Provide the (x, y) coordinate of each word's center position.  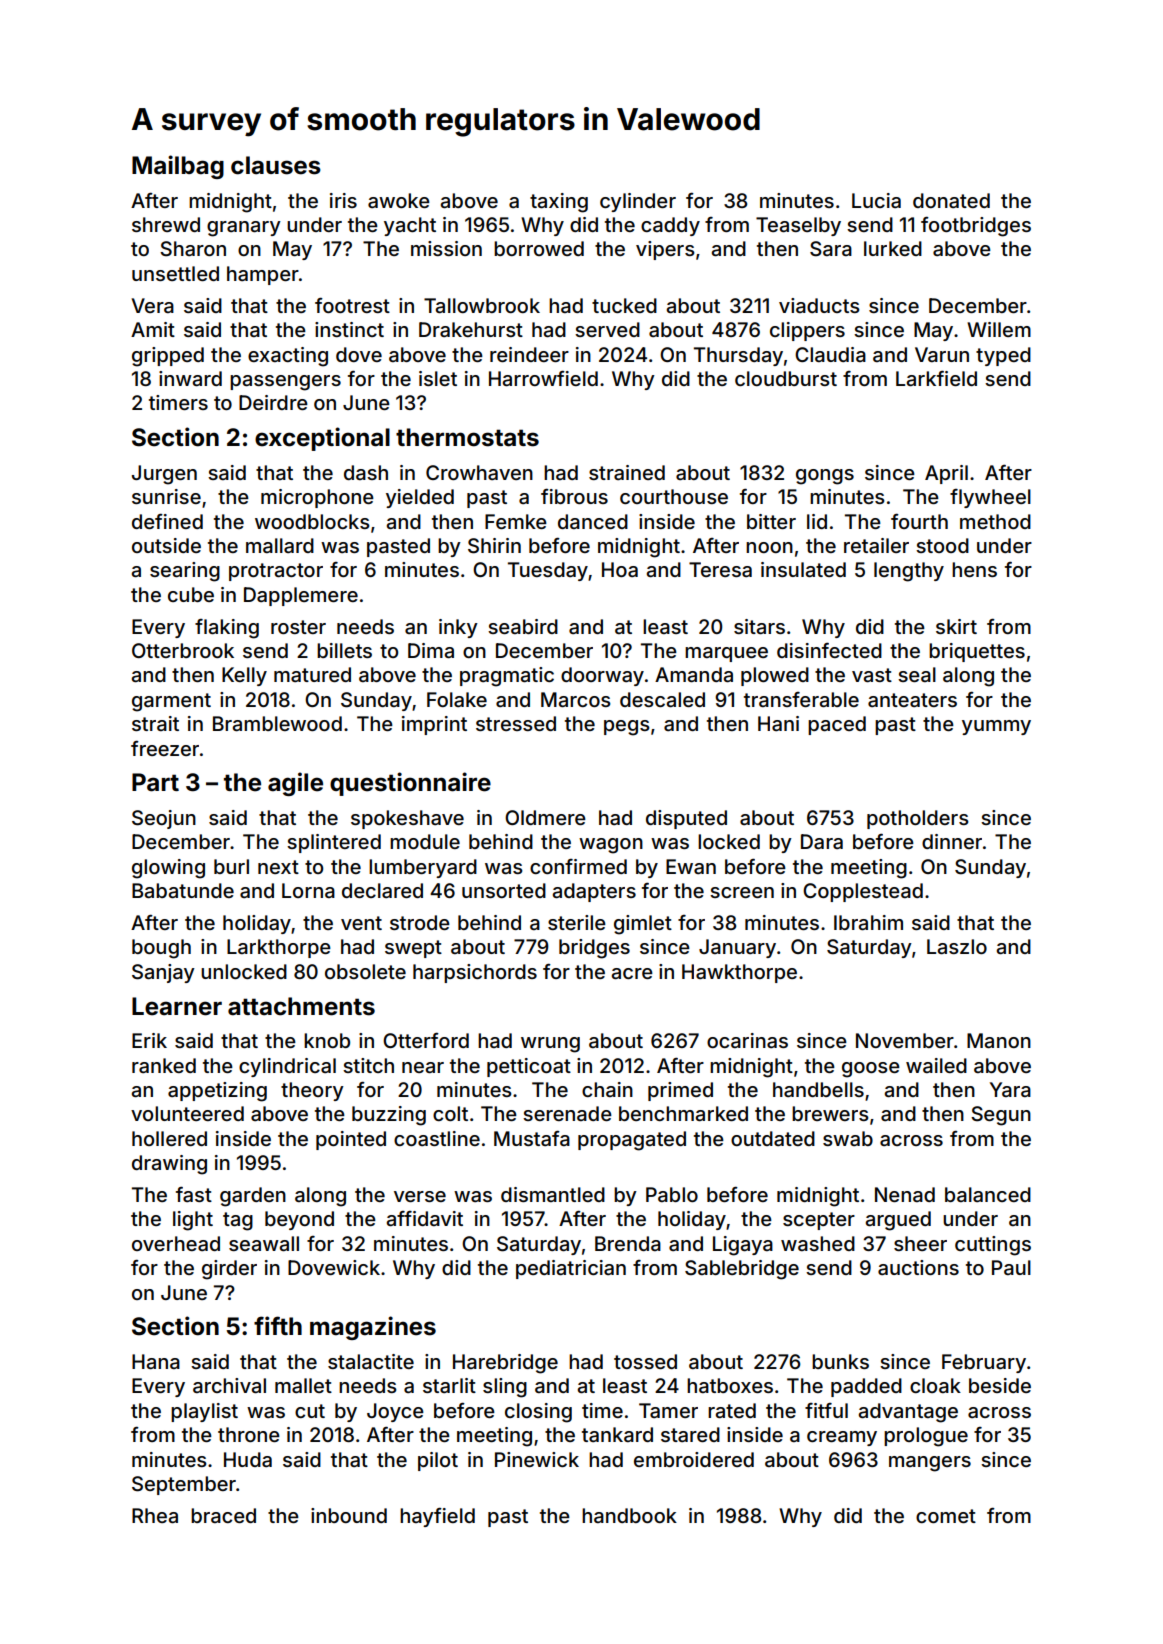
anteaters (912, 700)
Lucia (876, 200)
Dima (431, 650)
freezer (165, 748)
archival (229, 1385)
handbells (818, 1089)
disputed (686, 819)
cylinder (638, 202)
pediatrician (571, 1269)
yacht (410, 226)
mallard (280, 545)
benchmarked (683, 1113)
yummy (996, 727)
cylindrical (287, 1067)
